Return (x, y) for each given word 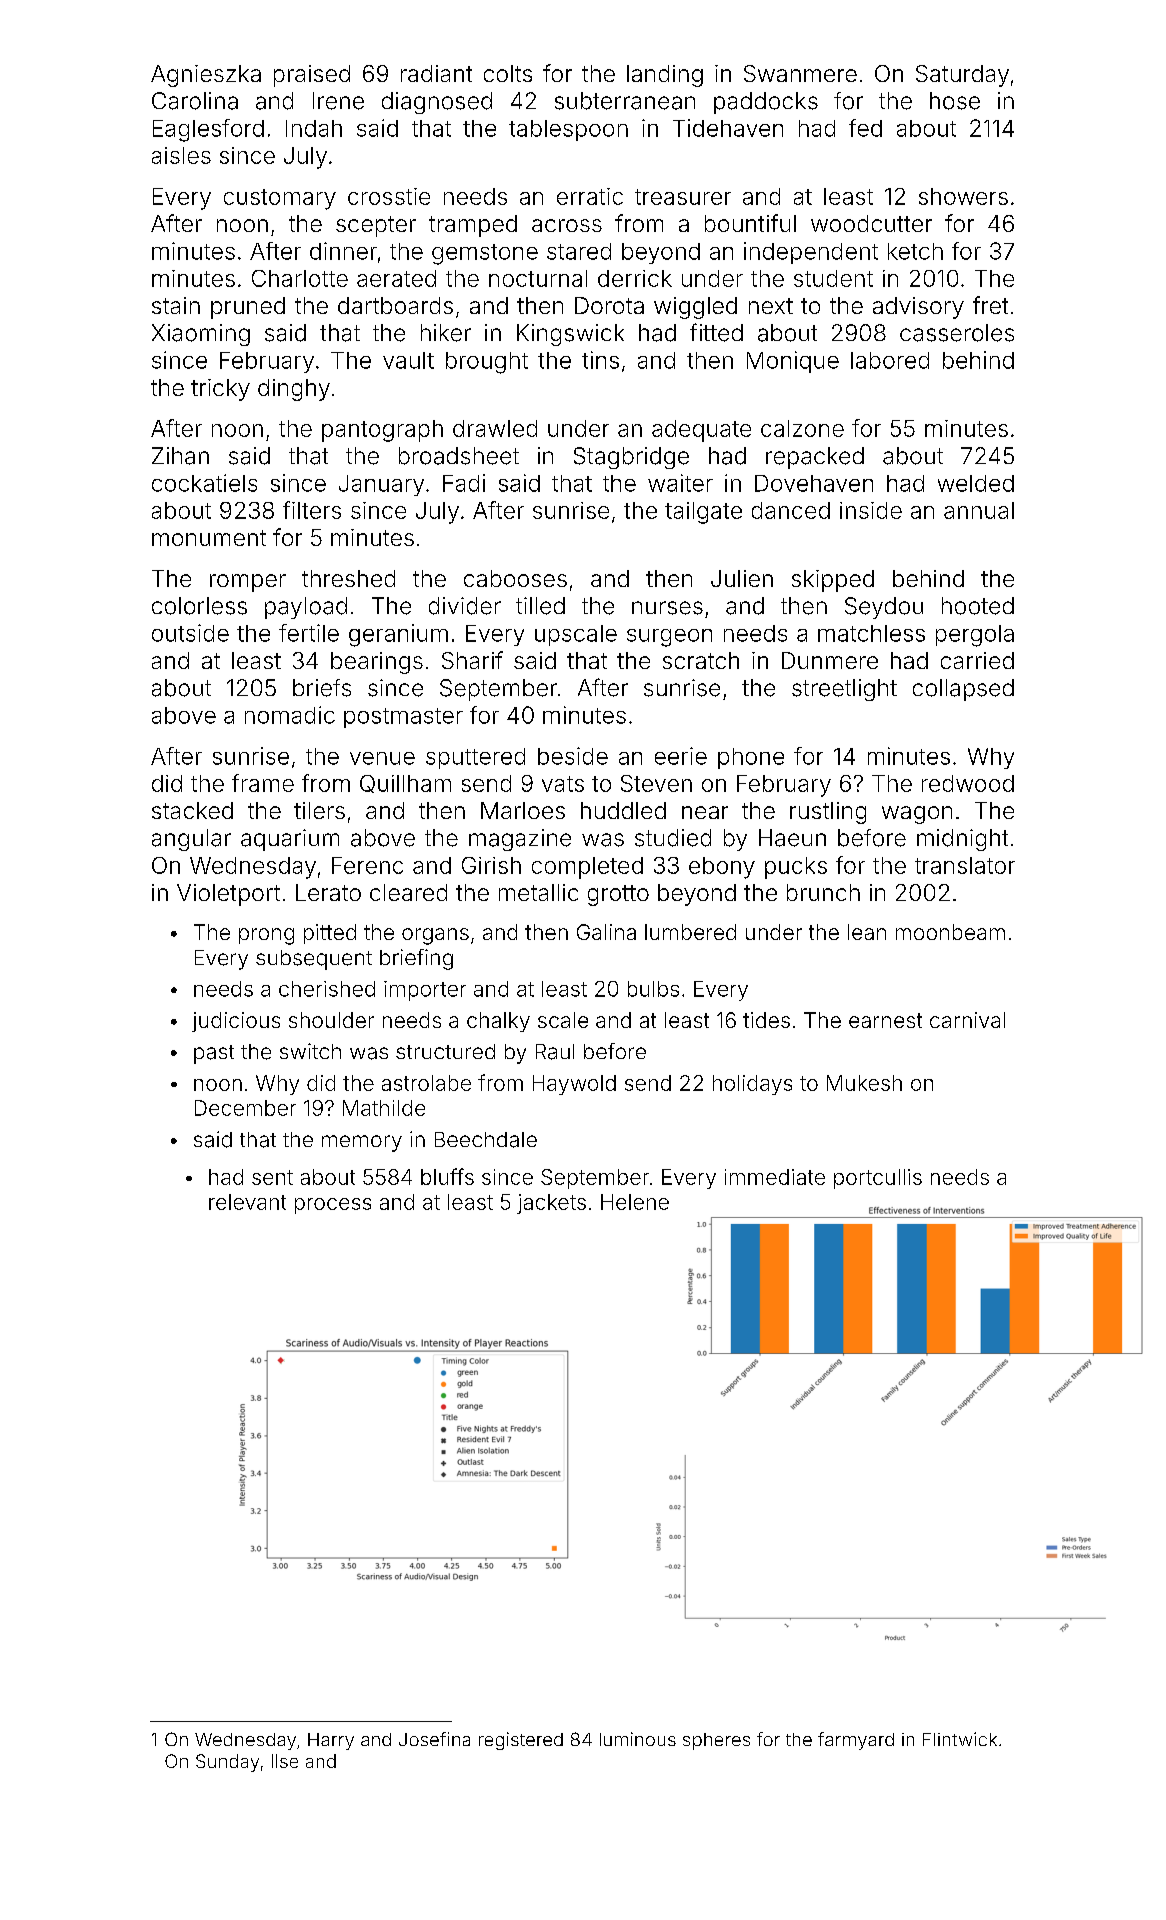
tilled (540, 606)
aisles (181, 155)
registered (521, 1741)
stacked (192, 810)
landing (665, 76)
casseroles (957, 333)
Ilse (285, 1761)
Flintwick (960, 1739)
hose (955, 101)
